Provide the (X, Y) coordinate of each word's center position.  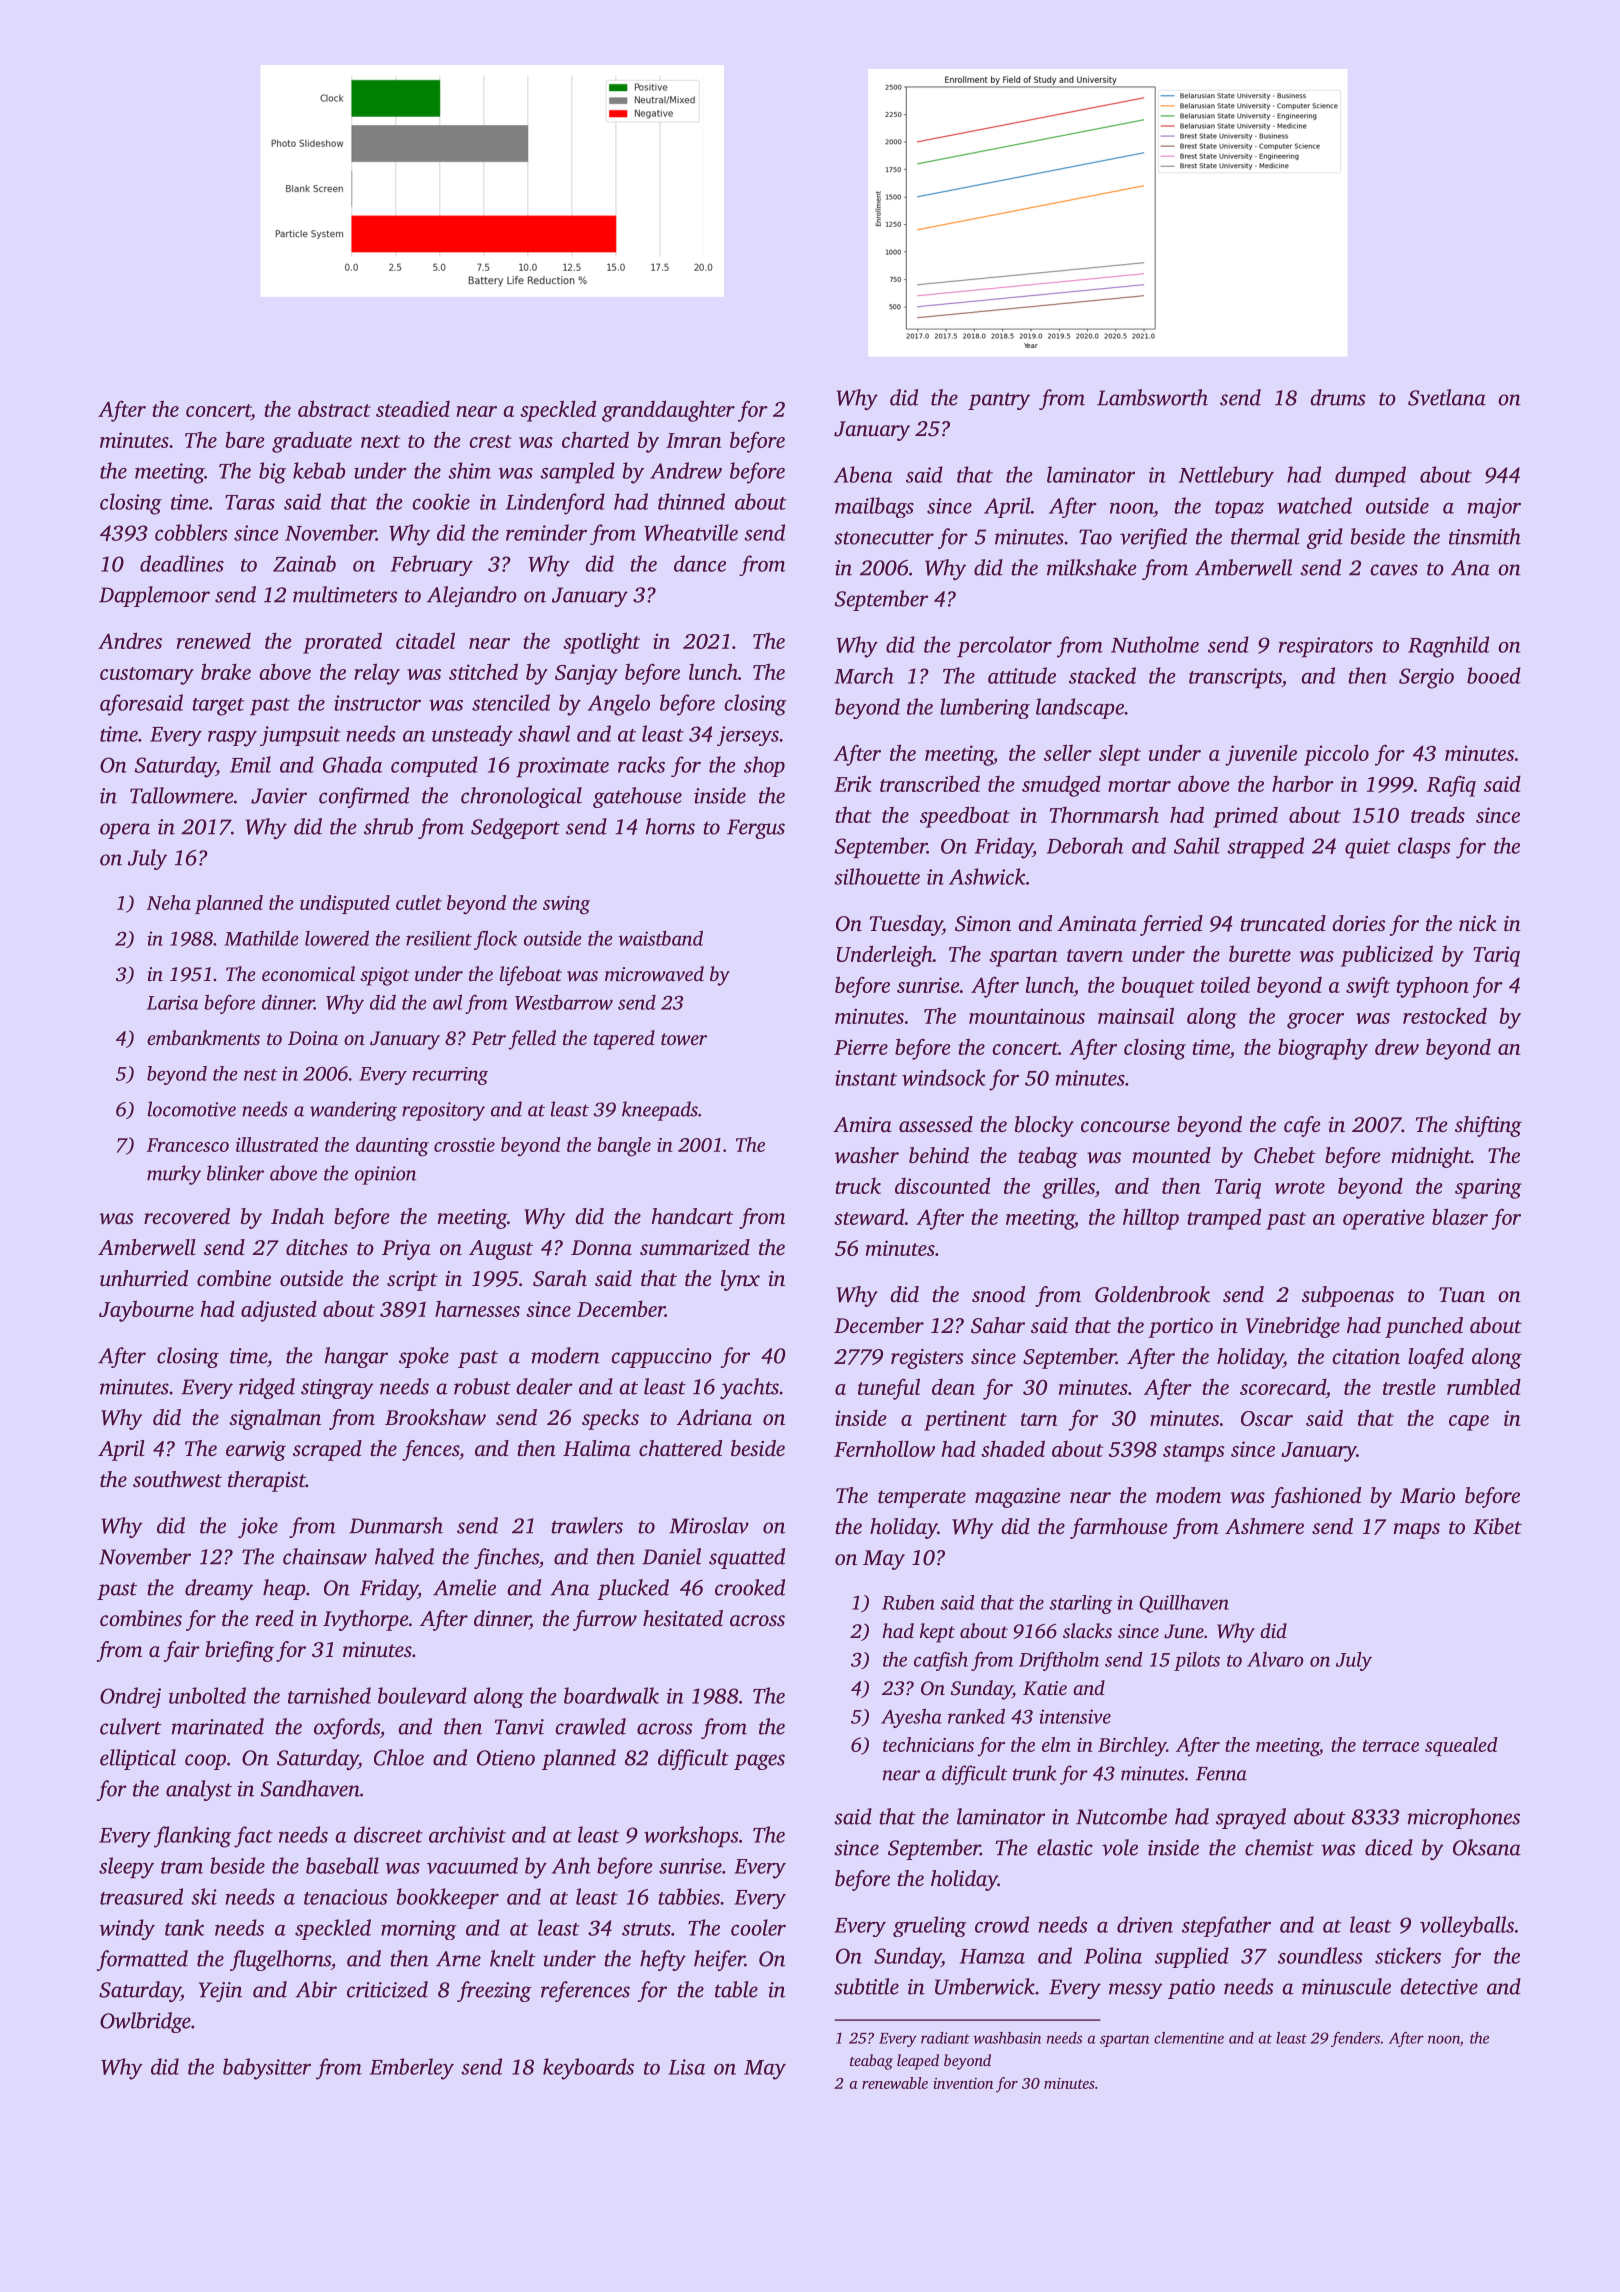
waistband (660, 938)
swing (566, 905)
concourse (1125, 1126)
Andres (130, 640)
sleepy (126, 1868)
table (736, 1989)
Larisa (173, 1002)
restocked (1445, 1016)
